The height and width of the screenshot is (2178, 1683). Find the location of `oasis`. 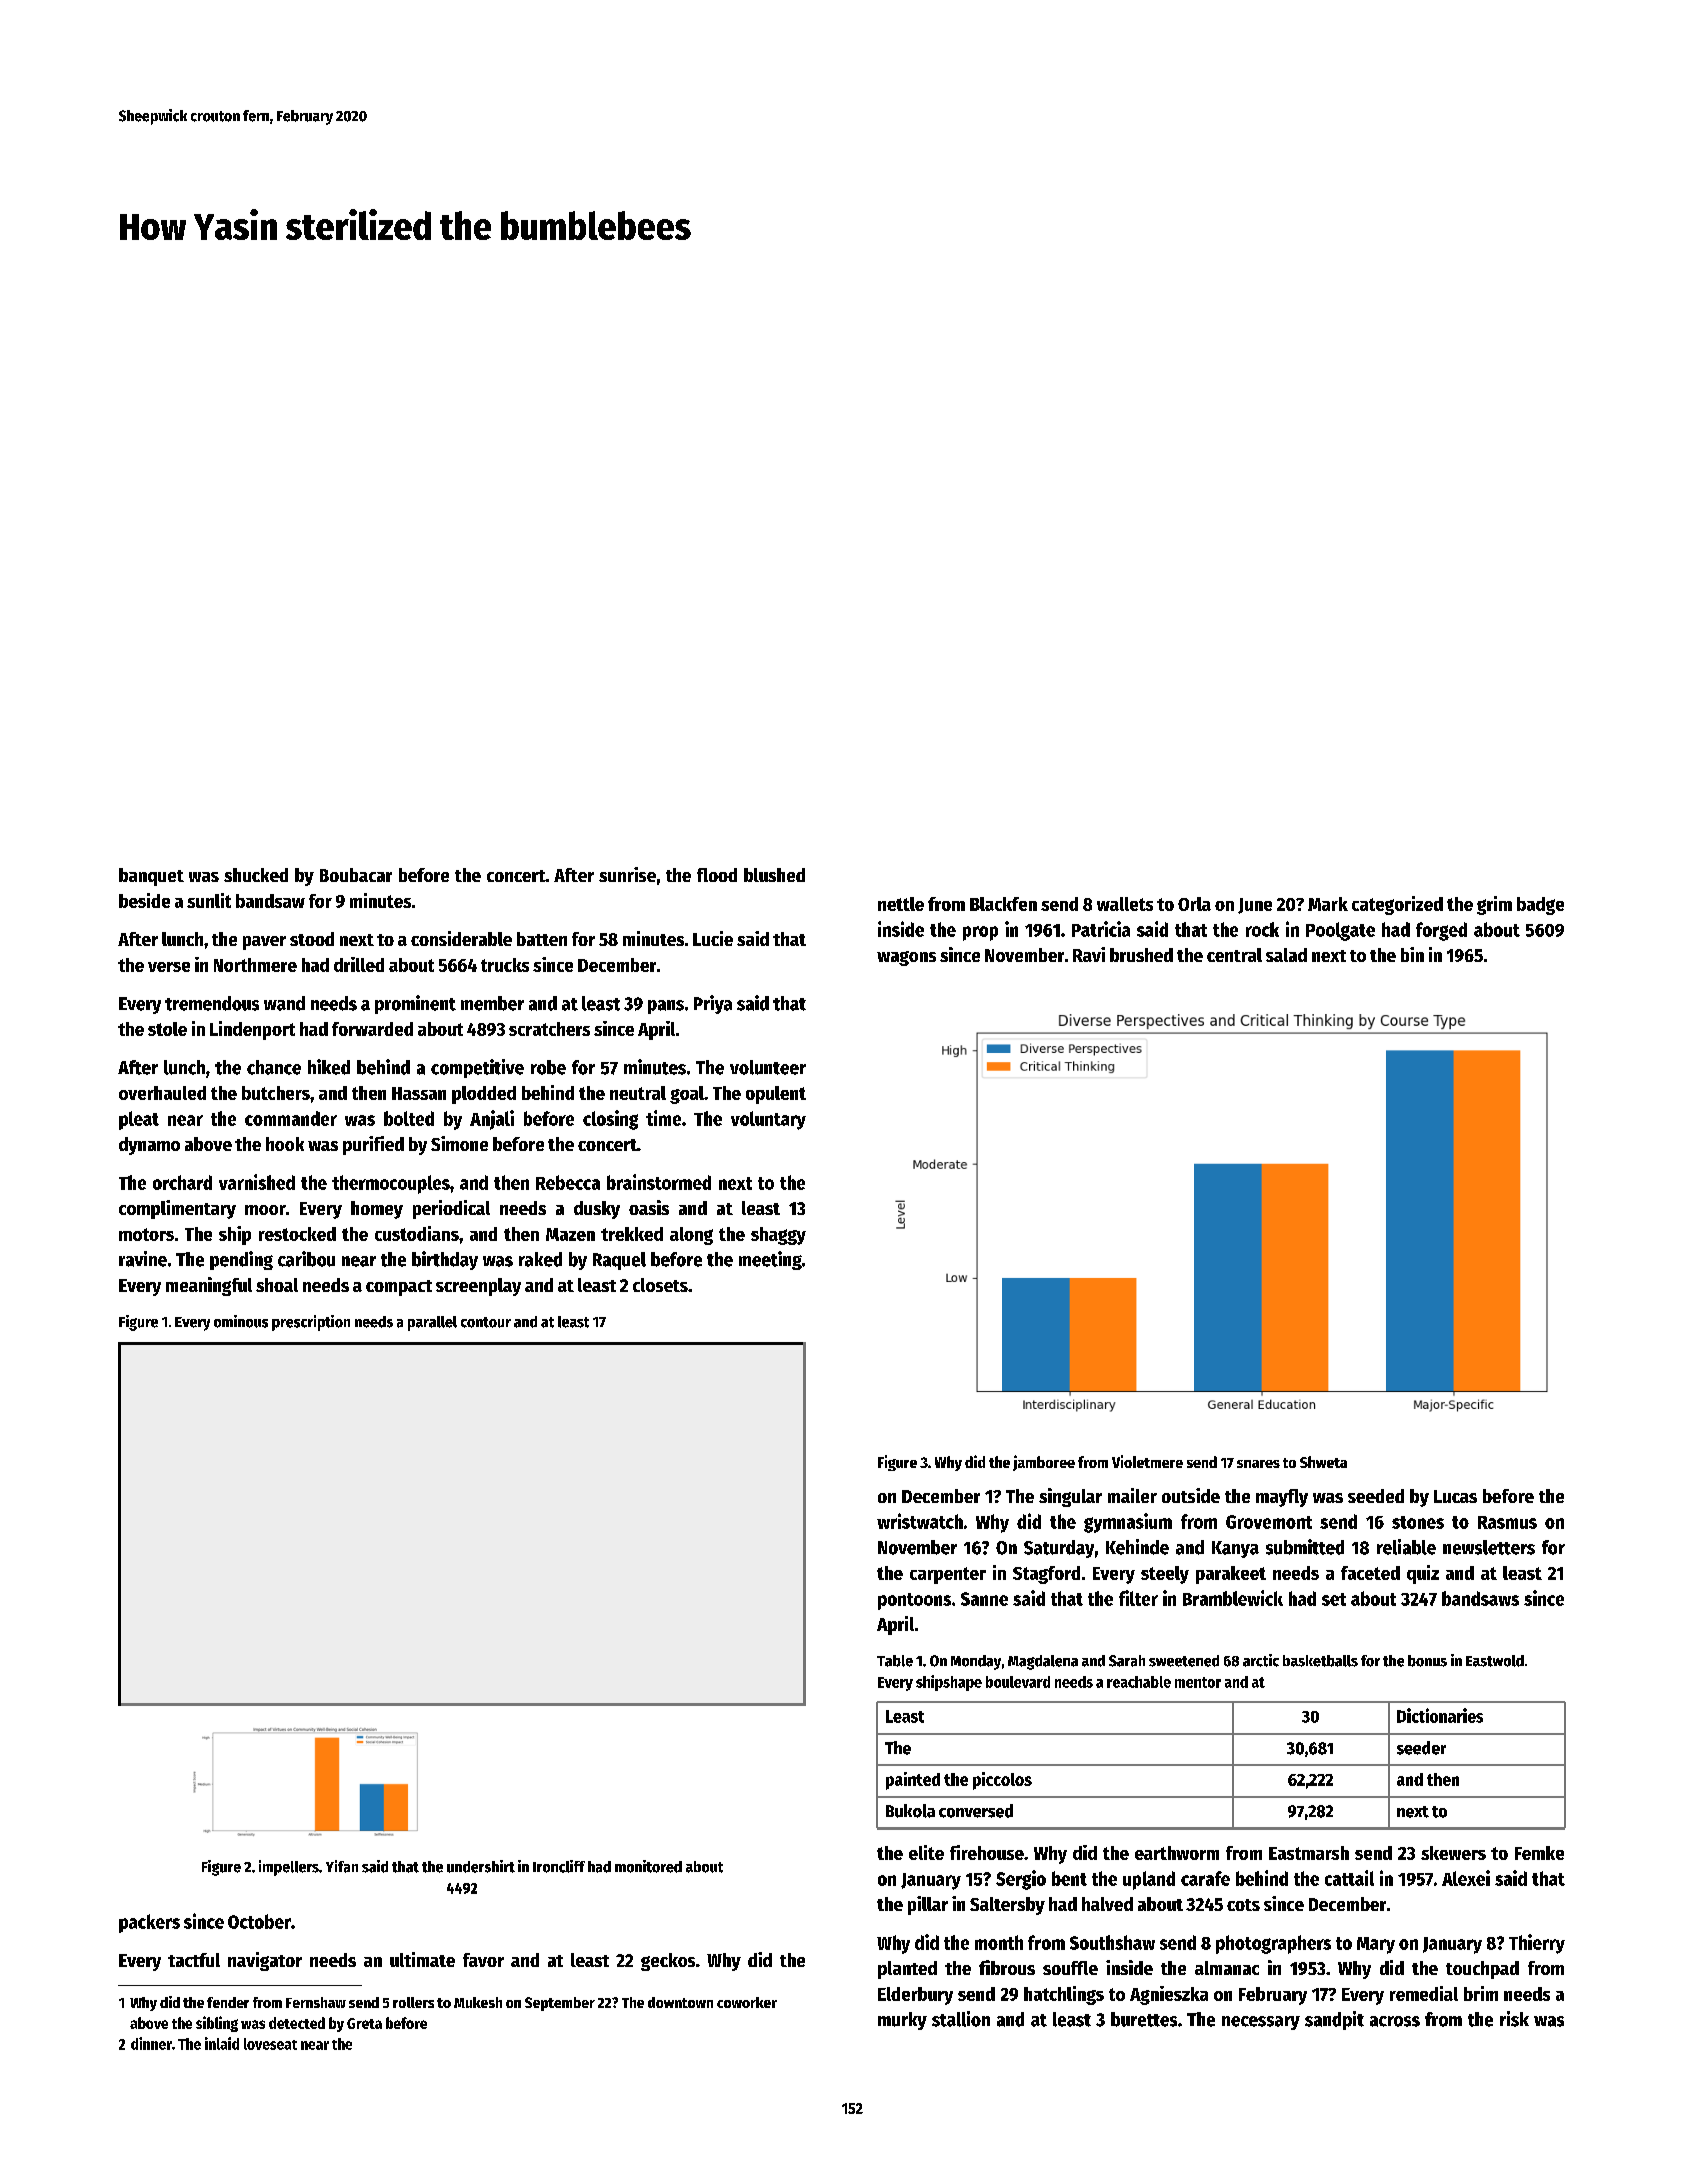

oasis is located at coordinates (649, 1207).
